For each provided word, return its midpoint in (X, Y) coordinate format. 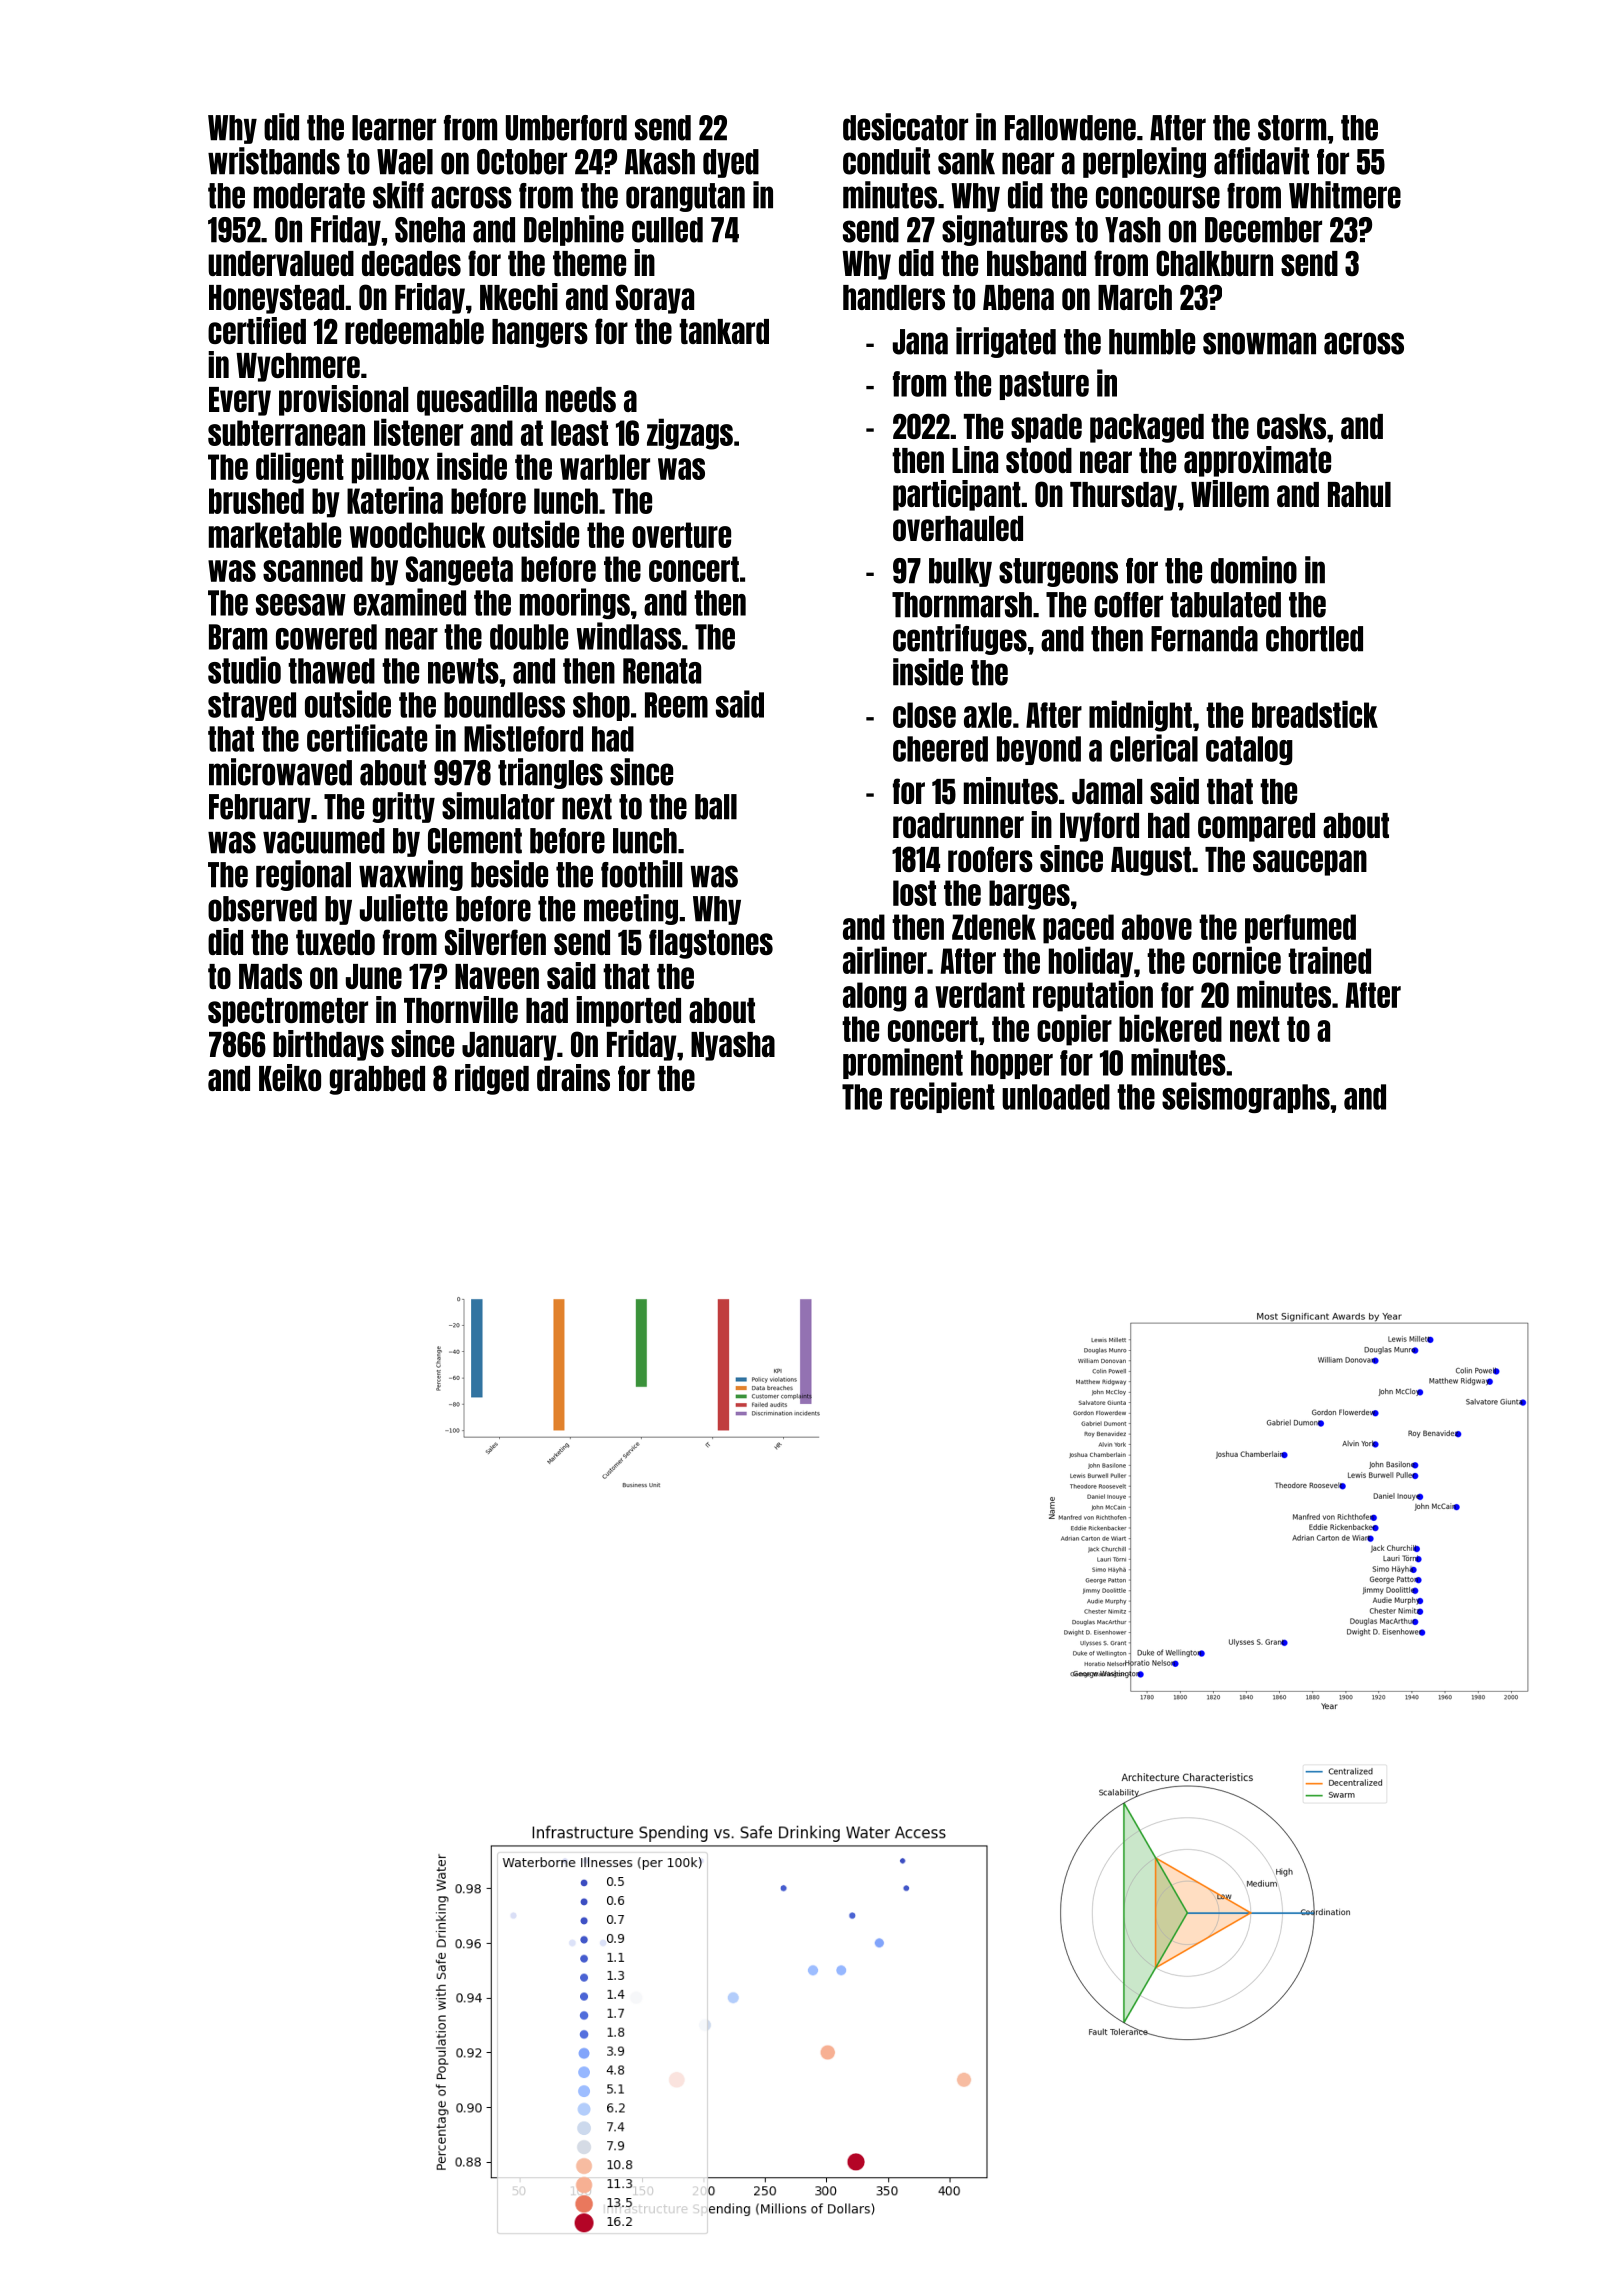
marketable (275, 535)
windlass (629, 636)
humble (1152, 342)
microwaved (280, 772)
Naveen (497, 976)
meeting (631, 909)
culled (667, 230)
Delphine (574, 230)
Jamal (1107, 791)
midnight (1140, 716)
